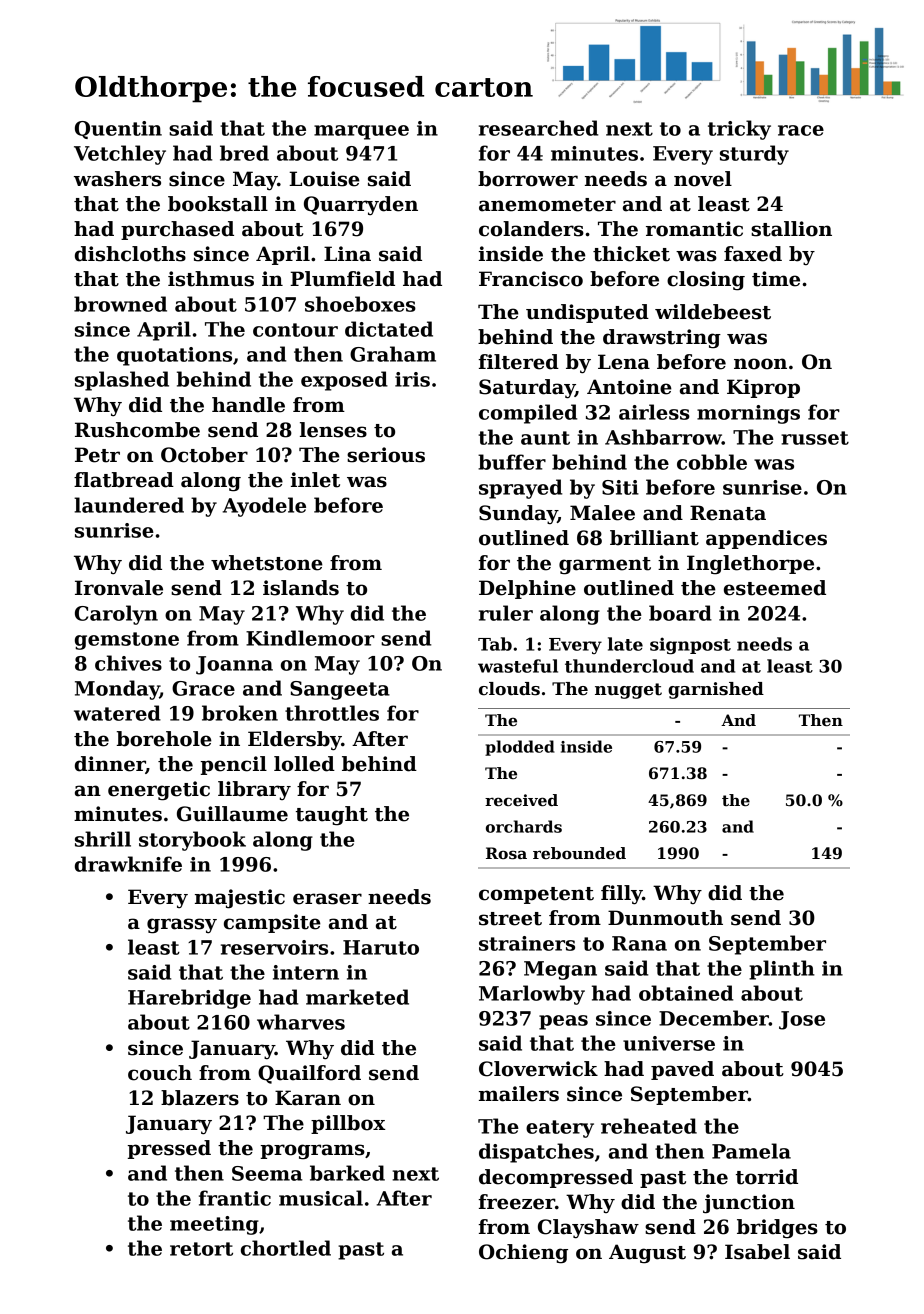 This screenshot has width=924, height=1314. What do you see at coordinates (201, 1249) in the screenshot?
I see `retort` at bounding box center [201, 1249].
